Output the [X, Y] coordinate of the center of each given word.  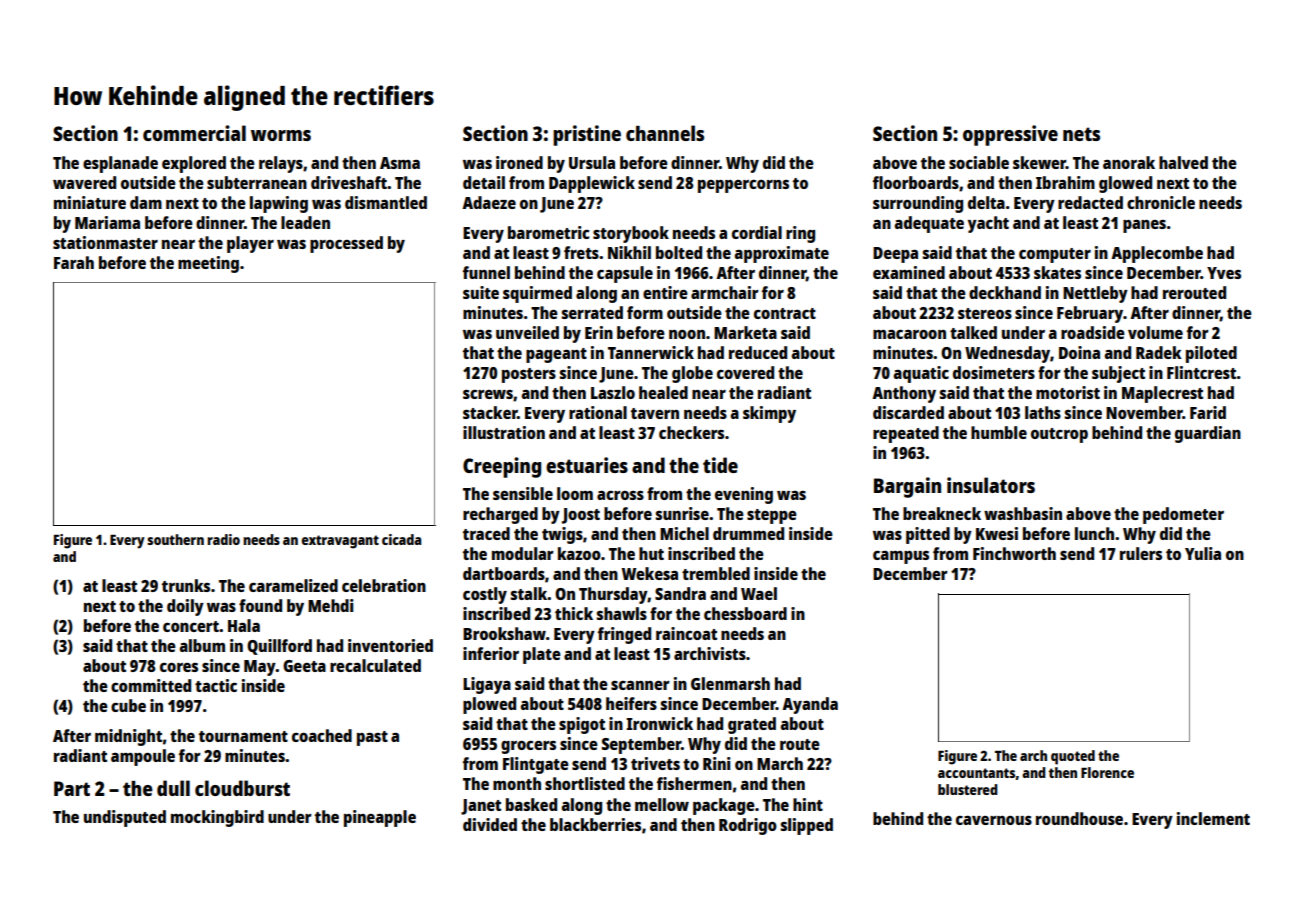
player [250, 244]
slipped [807, 826]
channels [665, 133]
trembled [716, 573]
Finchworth [1014, 553]
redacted [1090, 202]
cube [128, 705]
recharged [500, 515]
